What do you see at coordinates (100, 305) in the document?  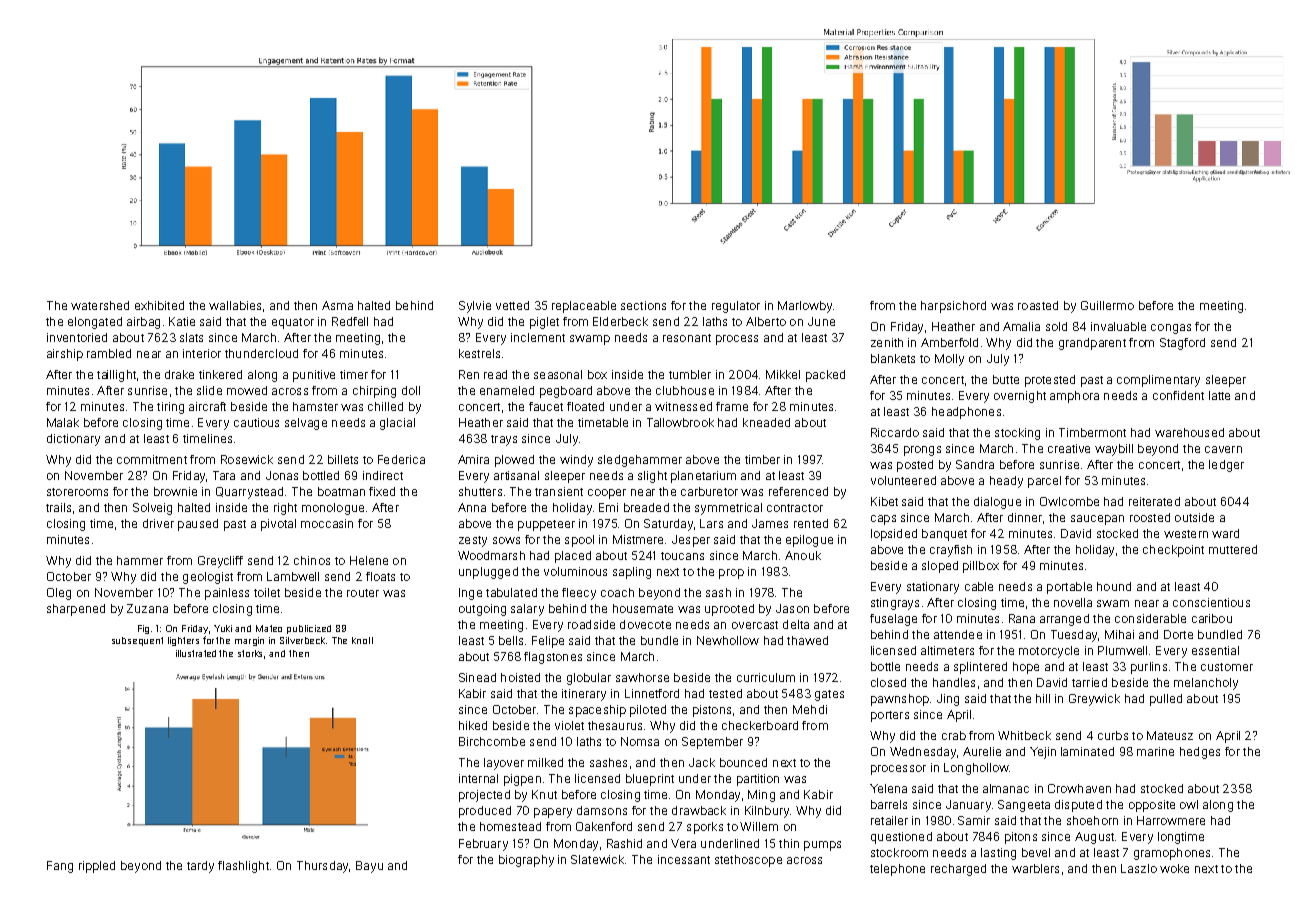 I see `watershed` at bounding box center [100, 305].
